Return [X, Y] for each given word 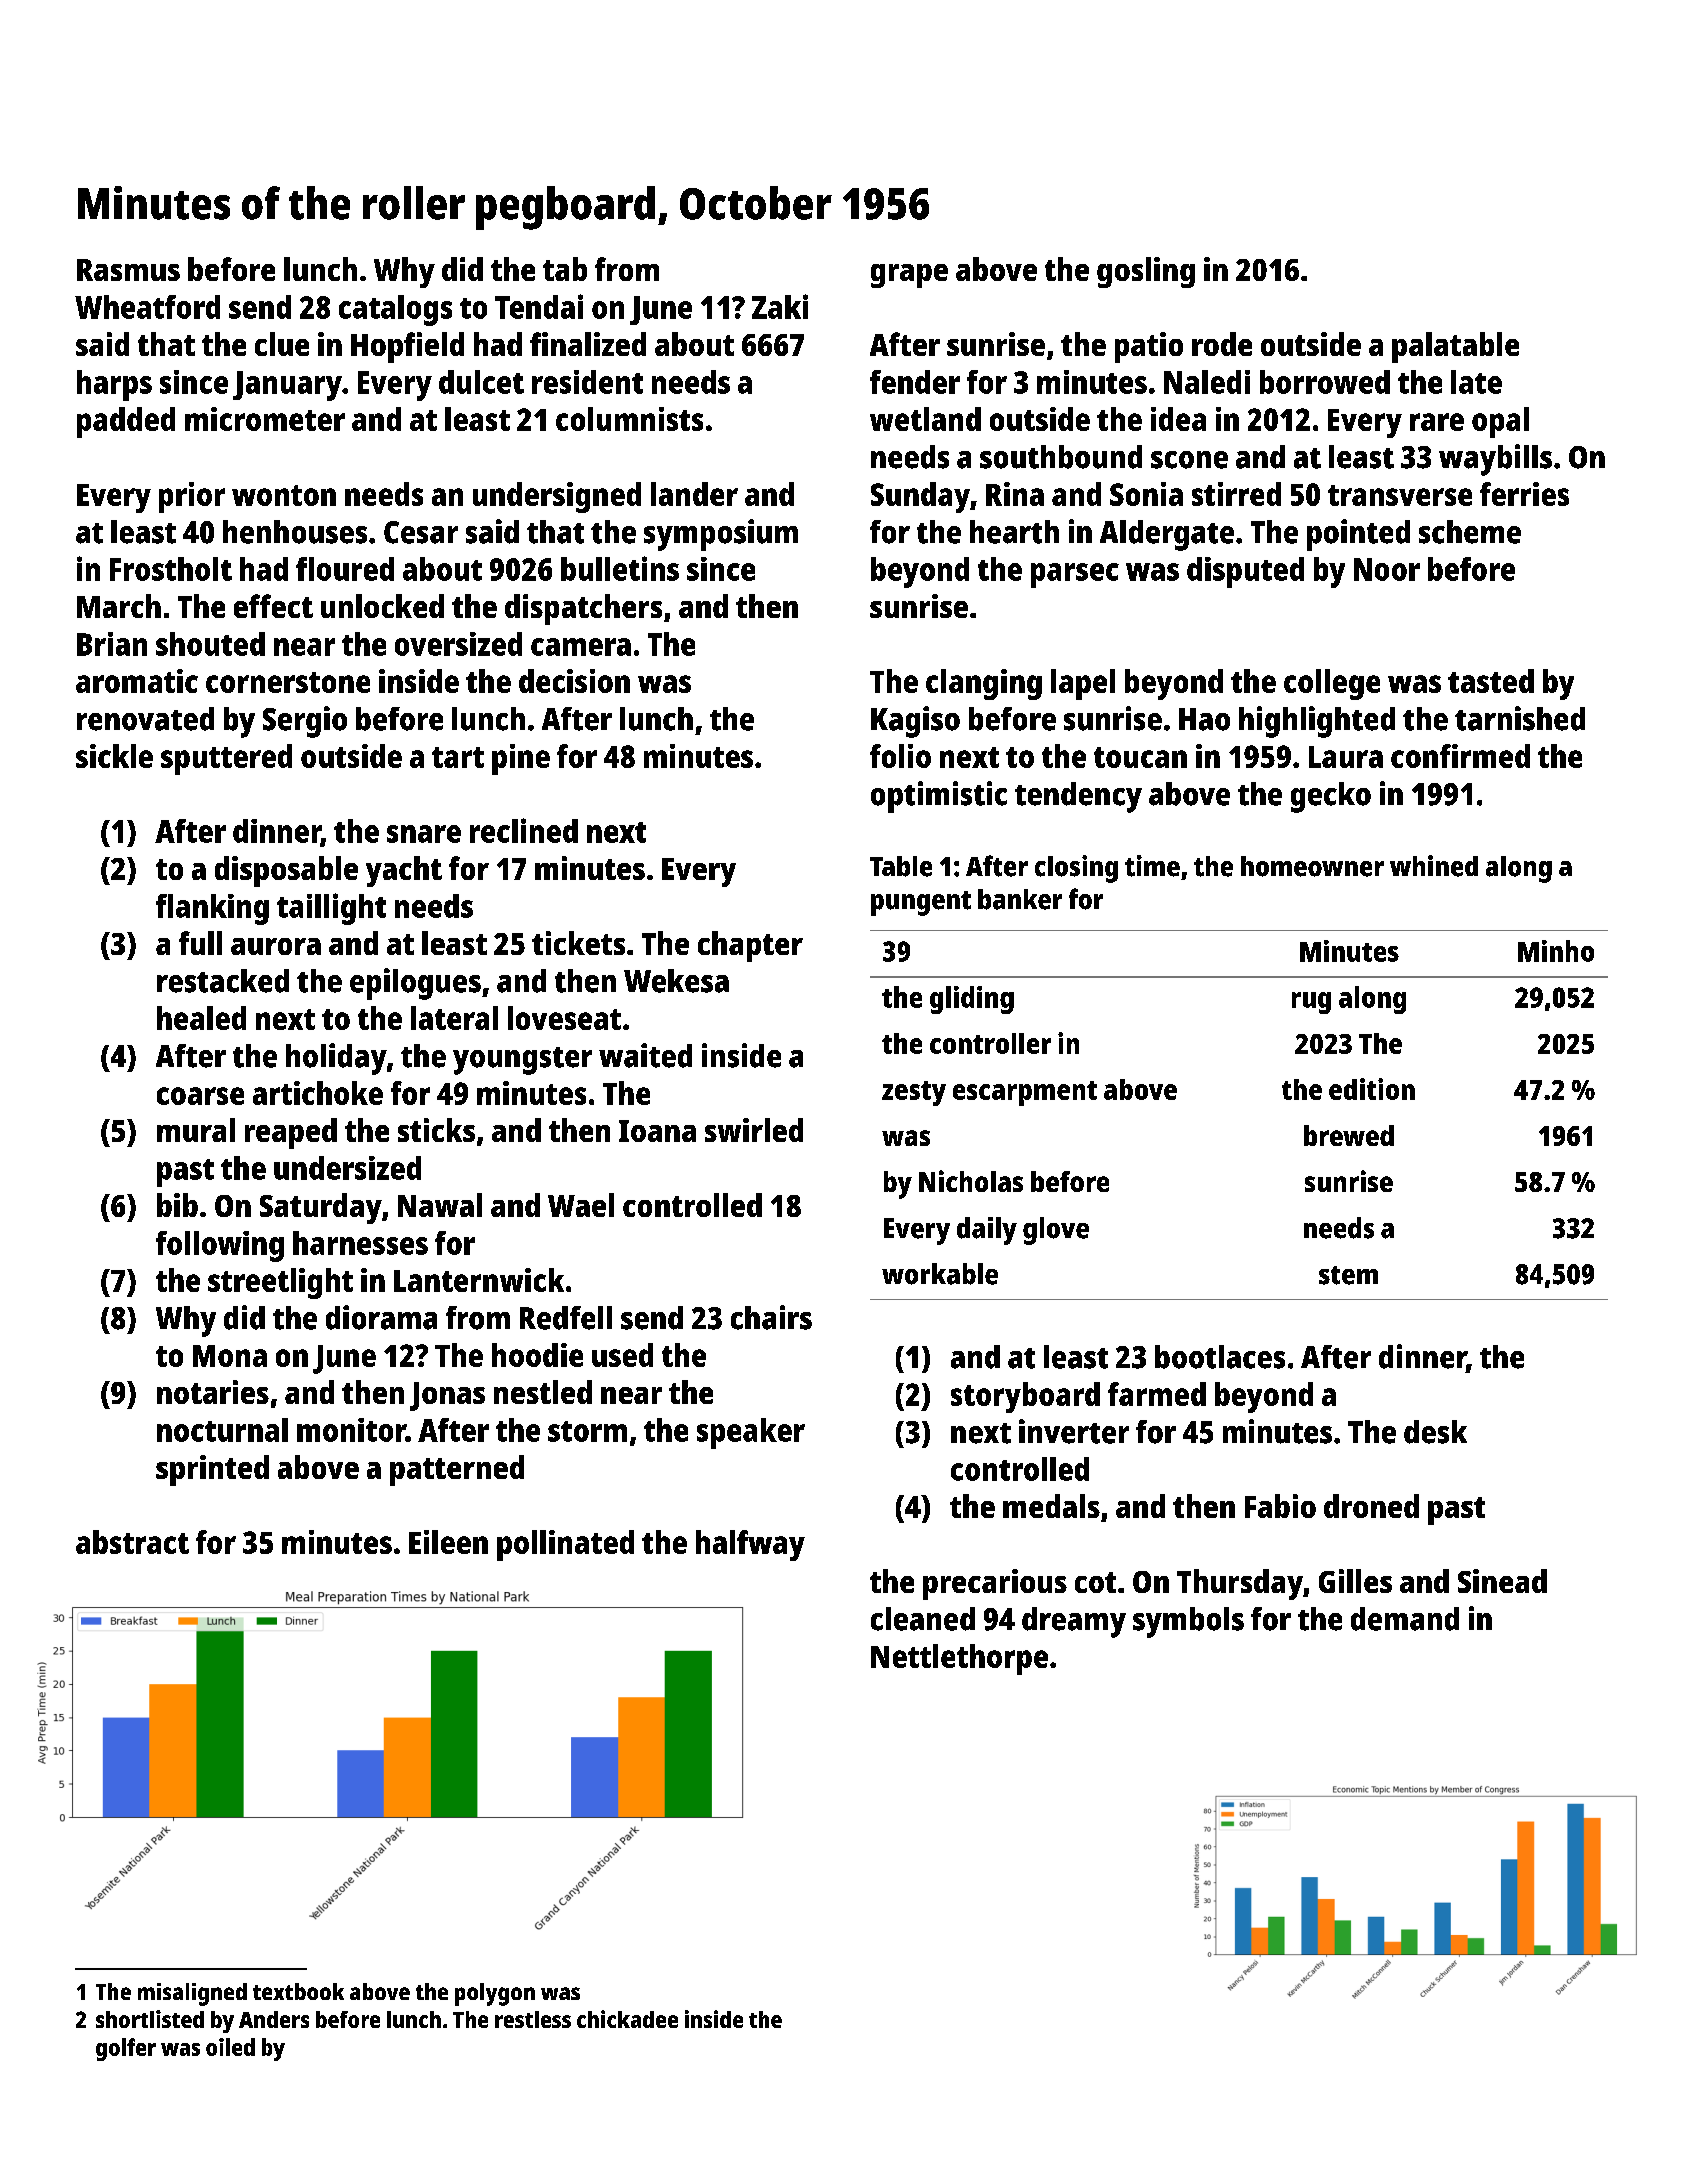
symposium [721, 535]
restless [533, 2019]
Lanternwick [479, 1280]
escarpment [1025, 1093]
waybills [1495, 460]
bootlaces [1220, 1357]
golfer [126, 2049]
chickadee [627, 2019]
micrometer [265, 419]
